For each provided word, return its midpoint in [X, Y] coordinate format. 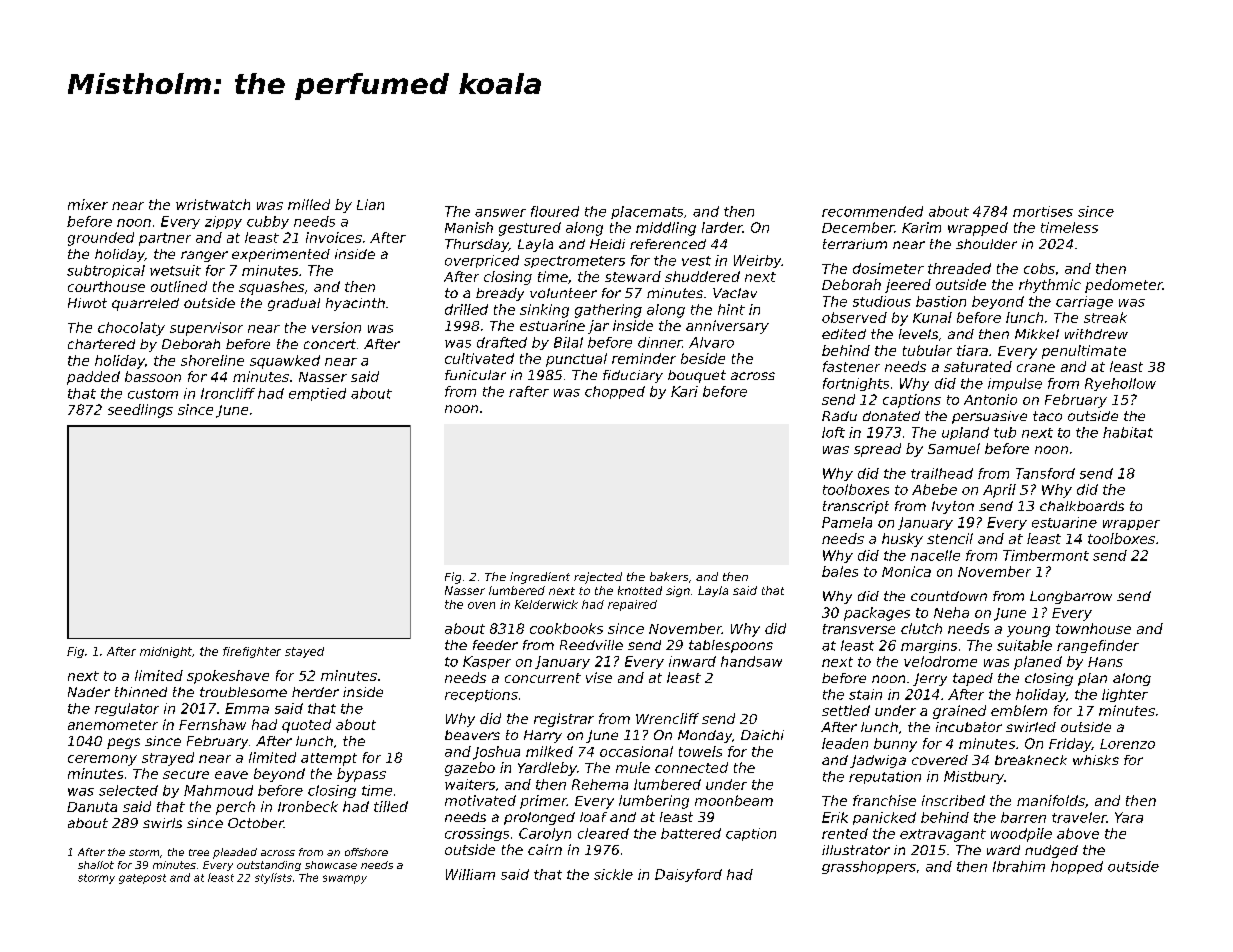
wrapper [1131, 525]
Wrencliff [667, 718]
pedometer [1124, 286]
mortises [1043, 211]
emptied [317, 394]
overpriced [482, 261]
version [336, 327]
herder [315, 692]
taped [973, 679]
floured [555, 211]
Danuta [92, 807]
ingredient [540, 578]
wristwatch [213, 204]
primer [543, 802]
